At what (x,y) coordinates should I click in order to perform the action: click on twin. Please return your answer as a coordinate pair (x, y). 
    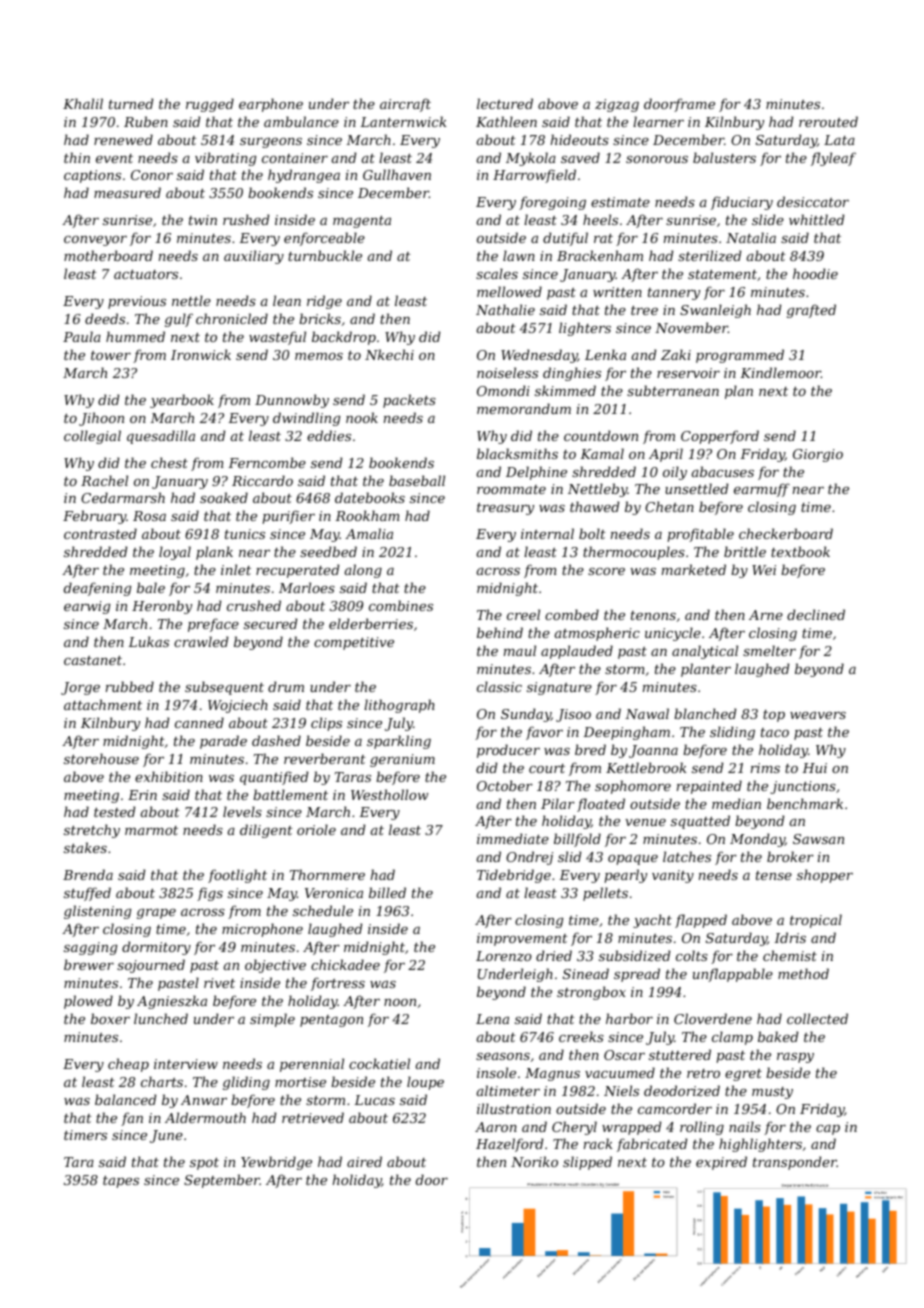
    Looking at the image, I should click on (203, 220).
